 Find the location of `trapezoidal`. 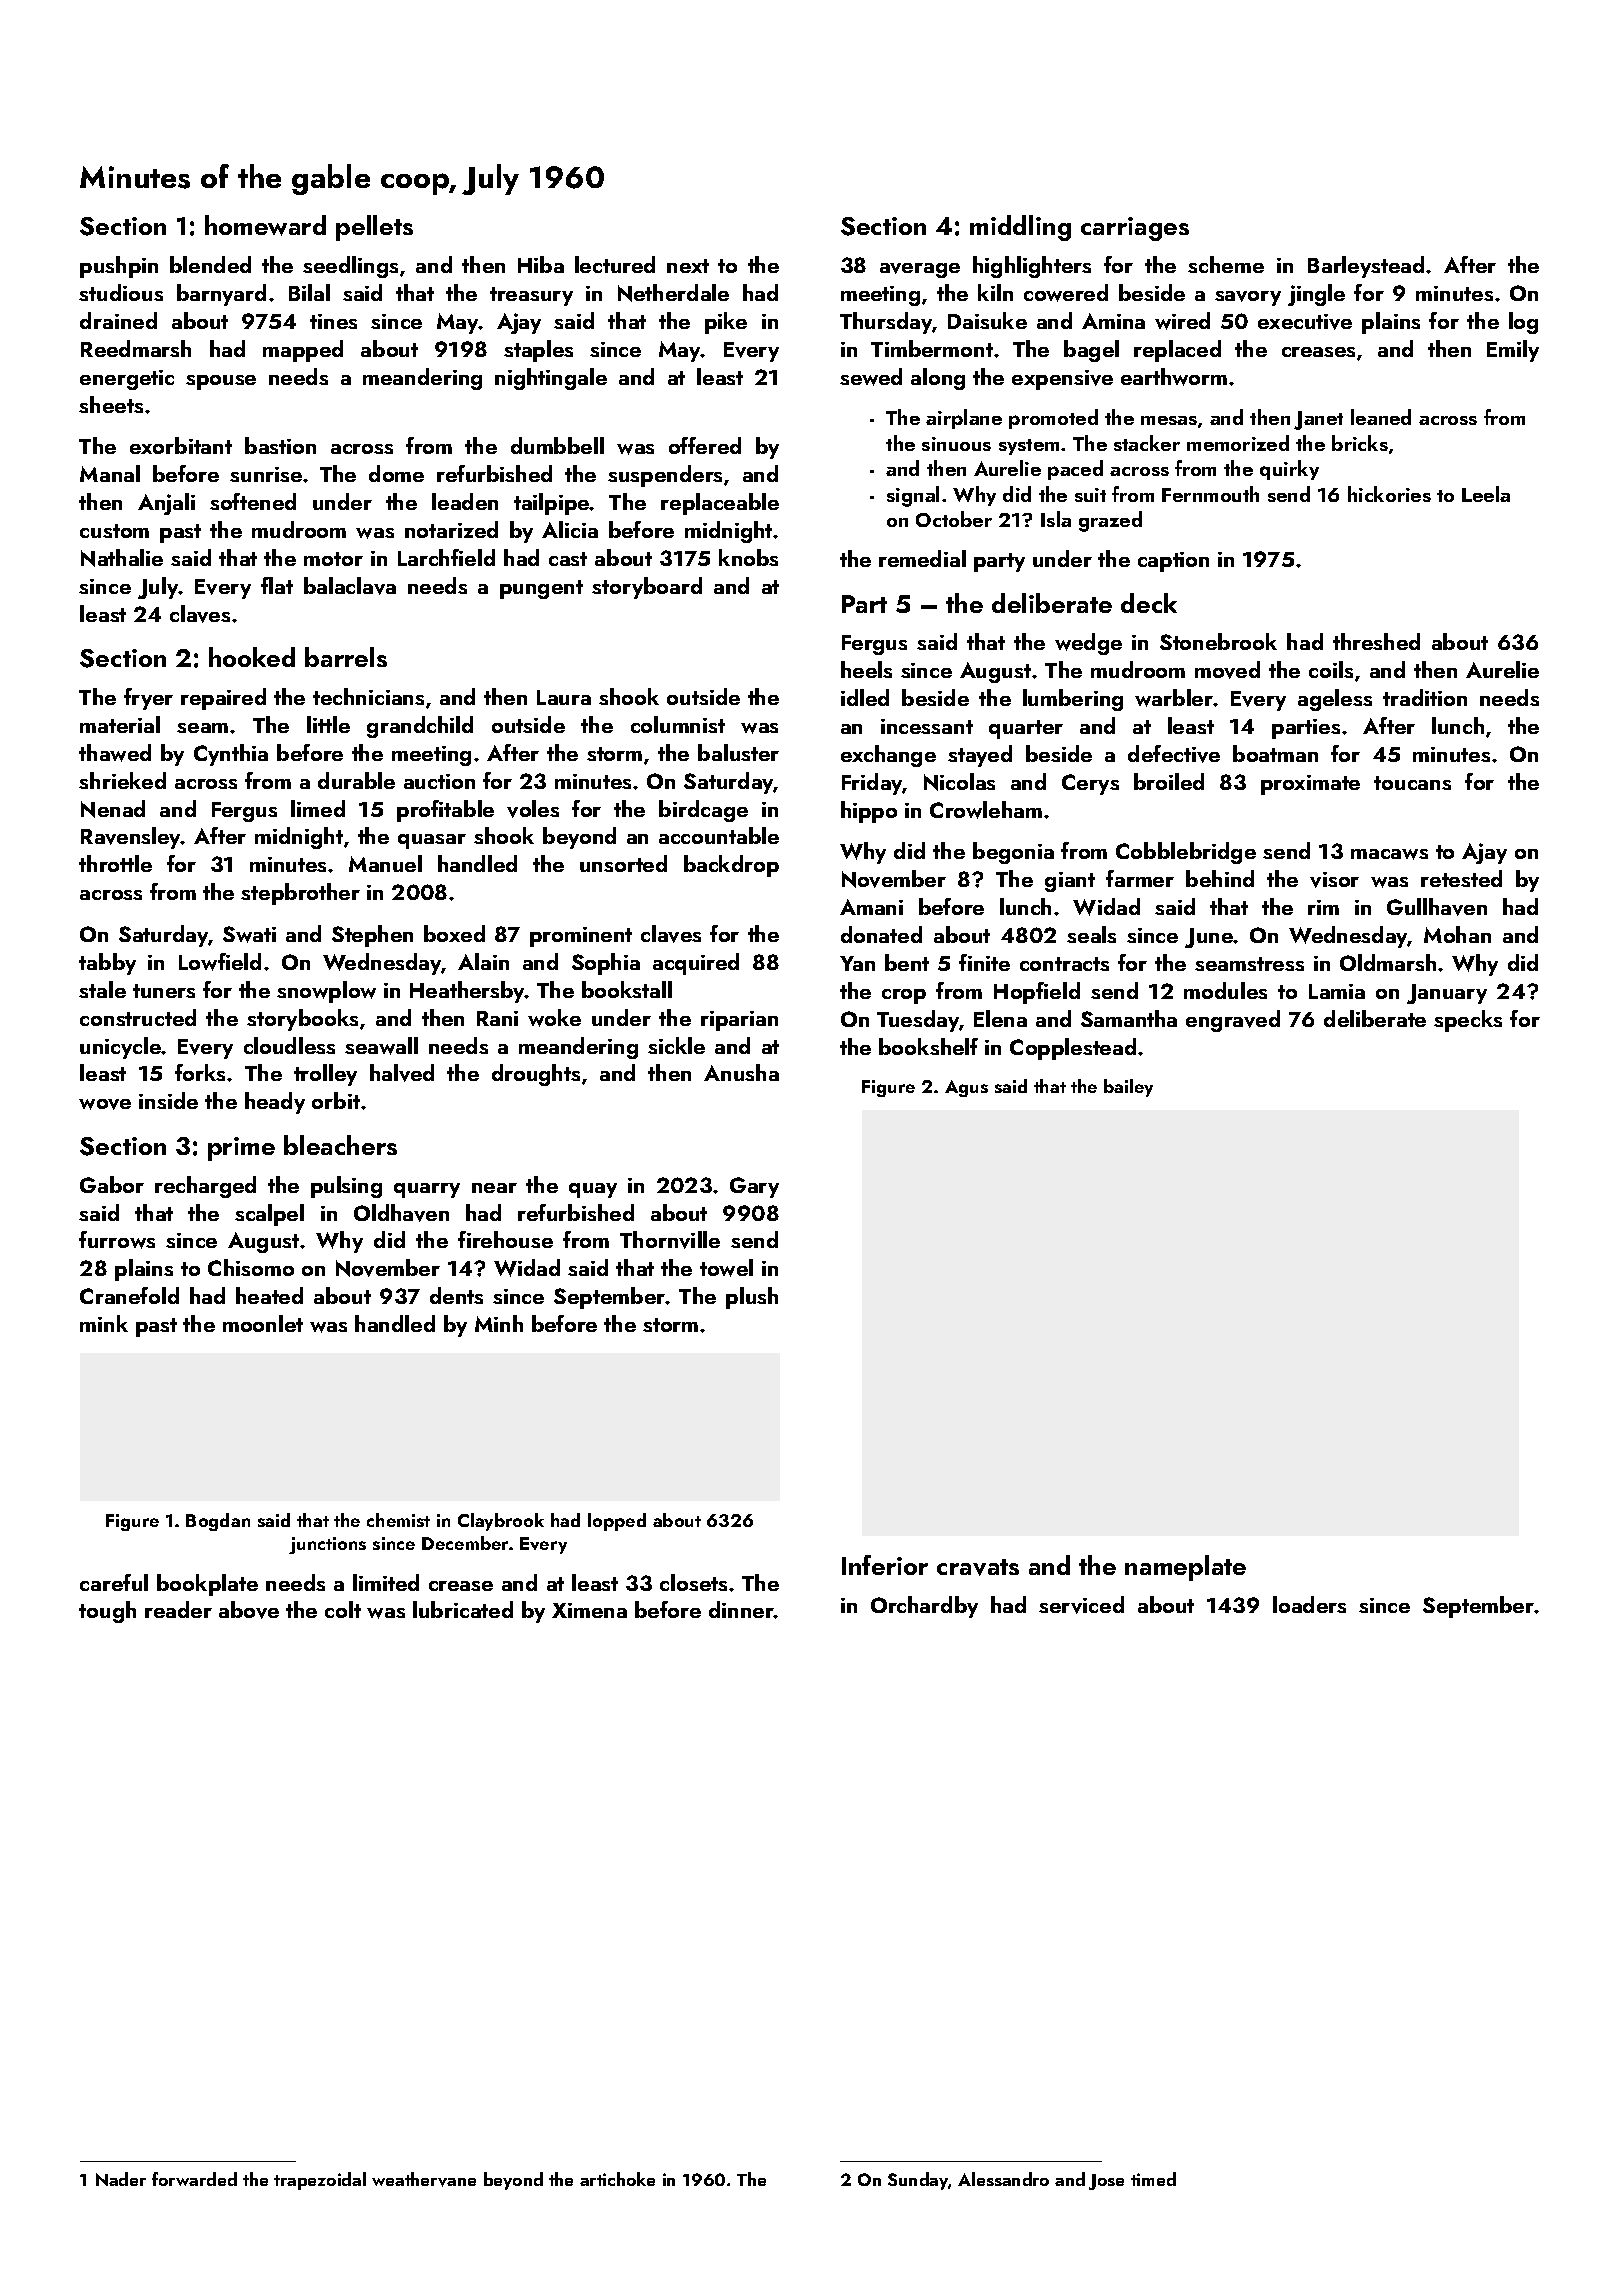

trapezoidal is located at coordinates (320, 2181).
